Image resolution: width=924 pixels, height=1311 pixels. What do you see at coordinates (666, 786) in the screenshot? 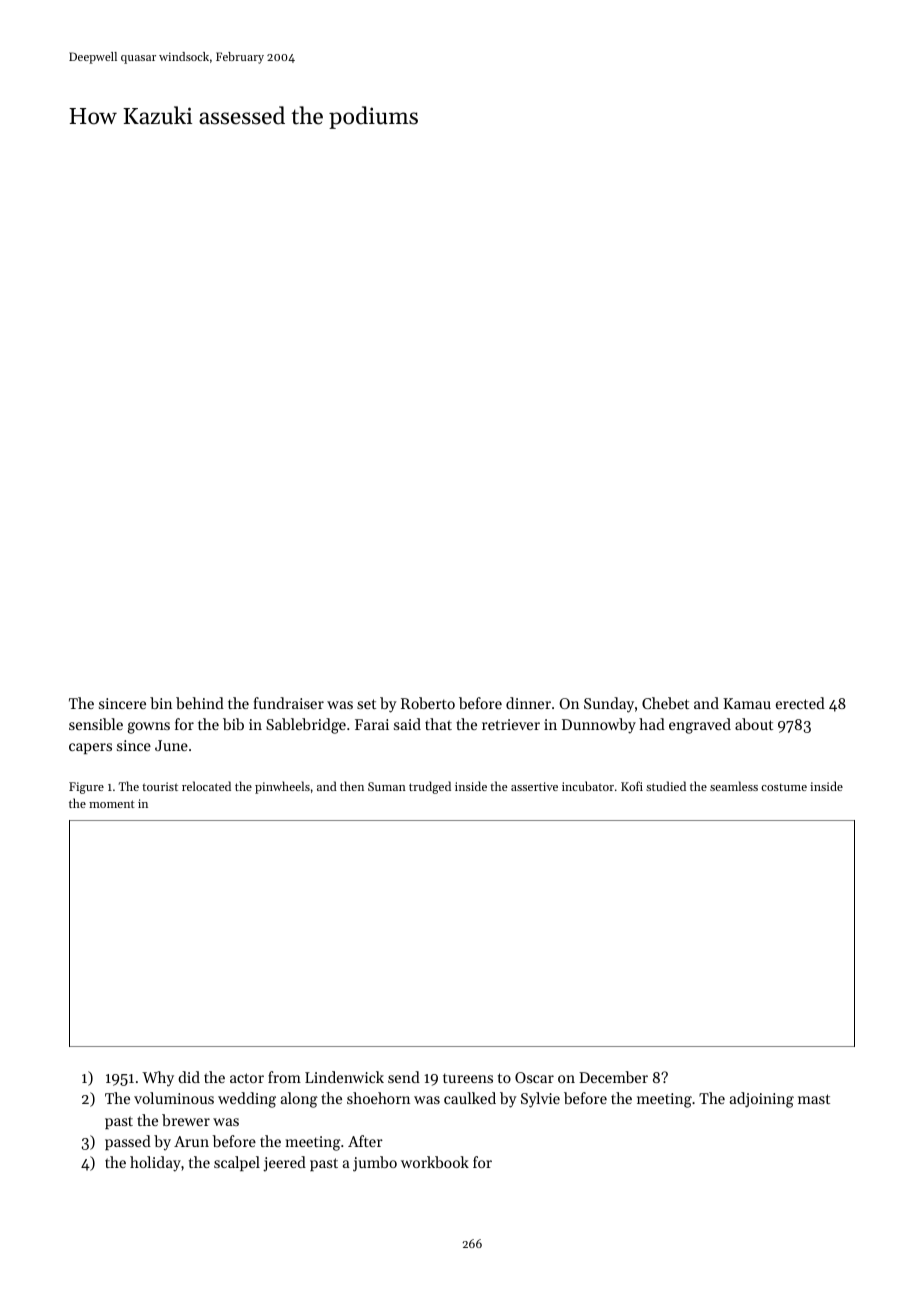
I see `studied` at bounding box center [666, 786].
